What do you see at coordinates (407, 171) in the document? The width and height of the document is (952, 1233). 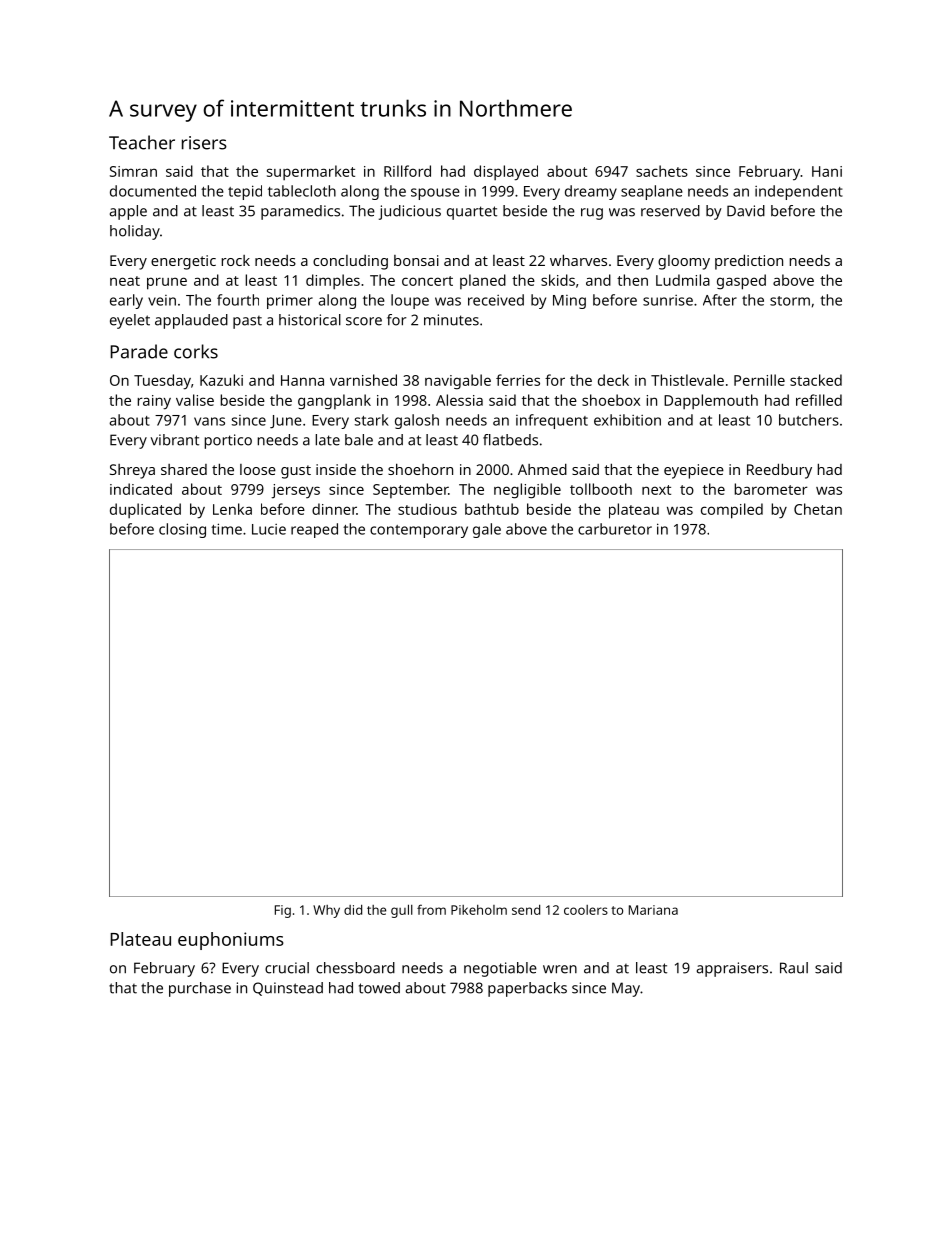 I see `Rillford` at bounding box center [407, 171].
